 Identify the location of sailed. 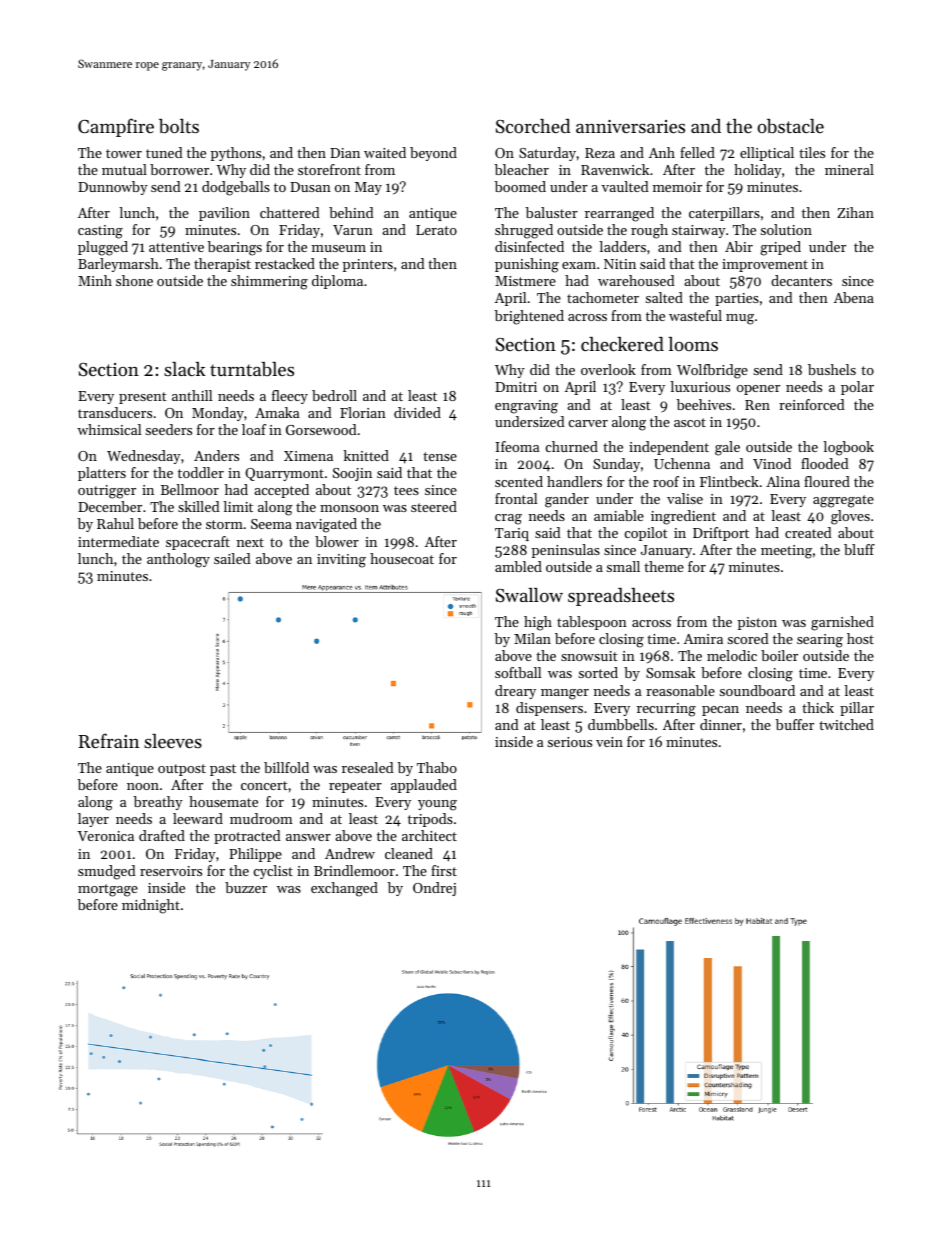
(232, 558).
